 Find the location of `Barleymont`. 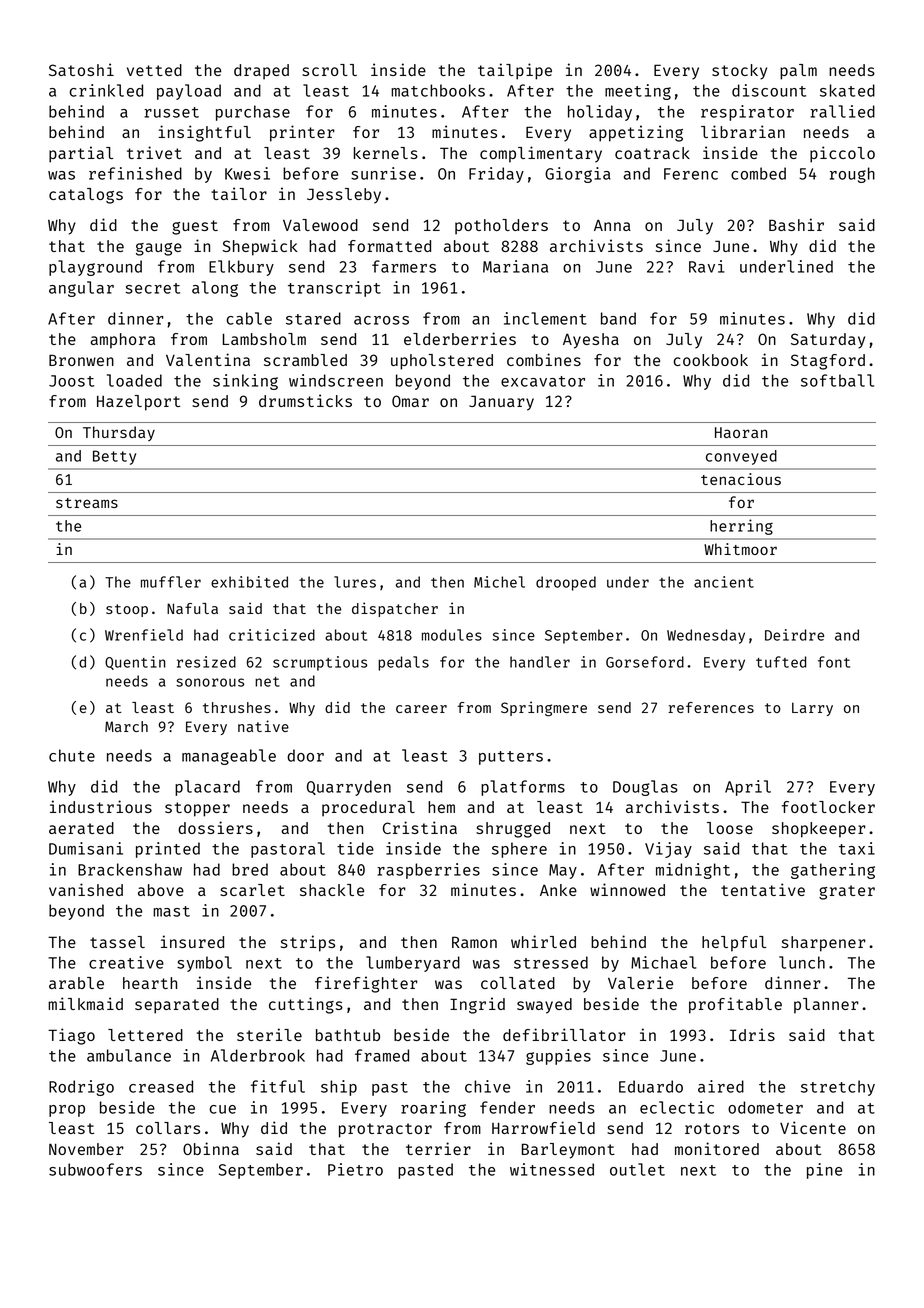

Barleymont is located at coordinates (568, 1151).
